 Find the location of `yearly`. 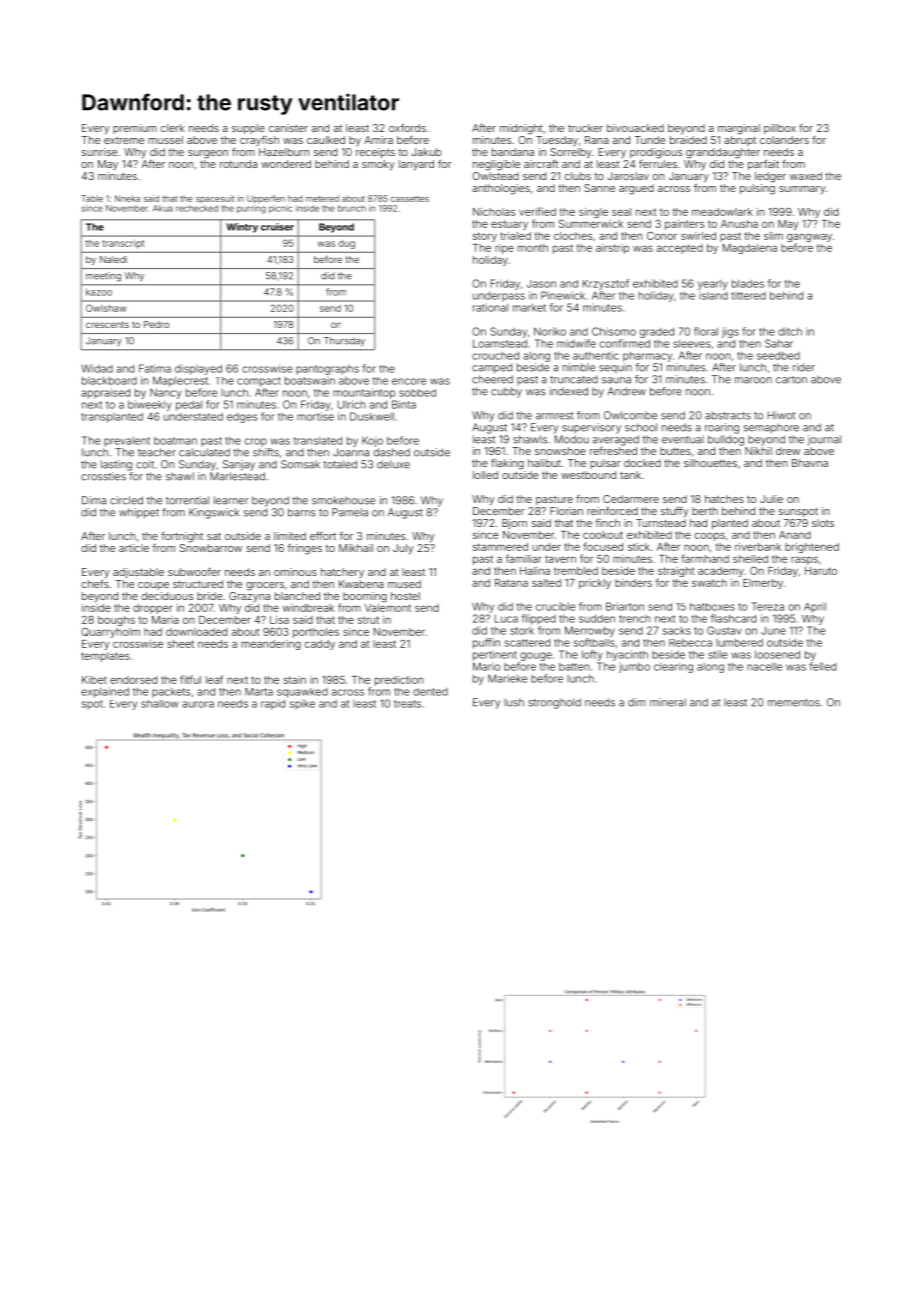

yearly is located at coordinates (713, 285).
